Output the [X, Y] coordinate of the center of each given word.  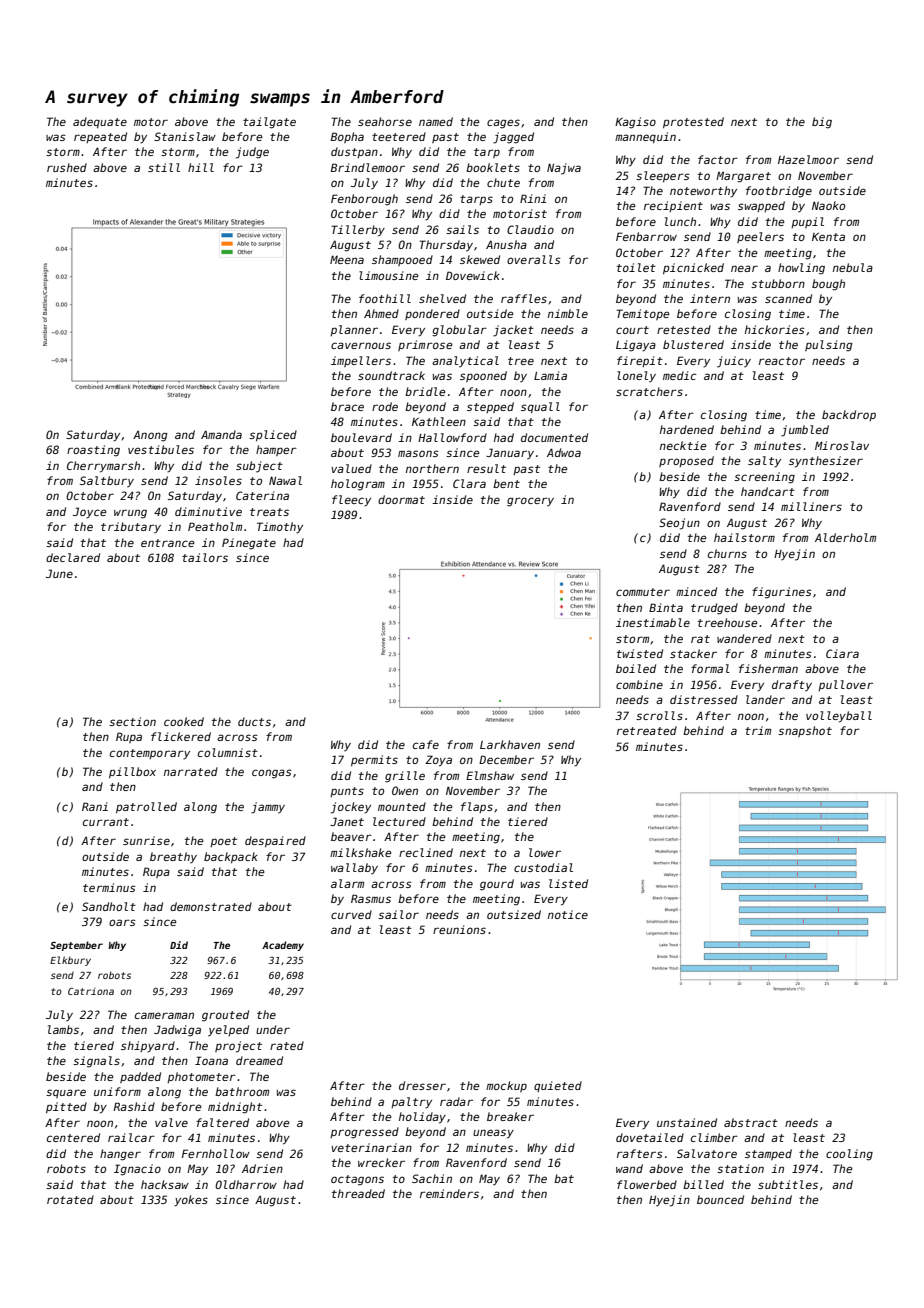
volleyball [839, 717]
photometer [201, 1077]
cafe [426, 744]
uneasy [493, 1134]
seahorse [385, 121]
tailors [205, 557]
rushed [67, 167]
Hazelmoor [808, 159]
